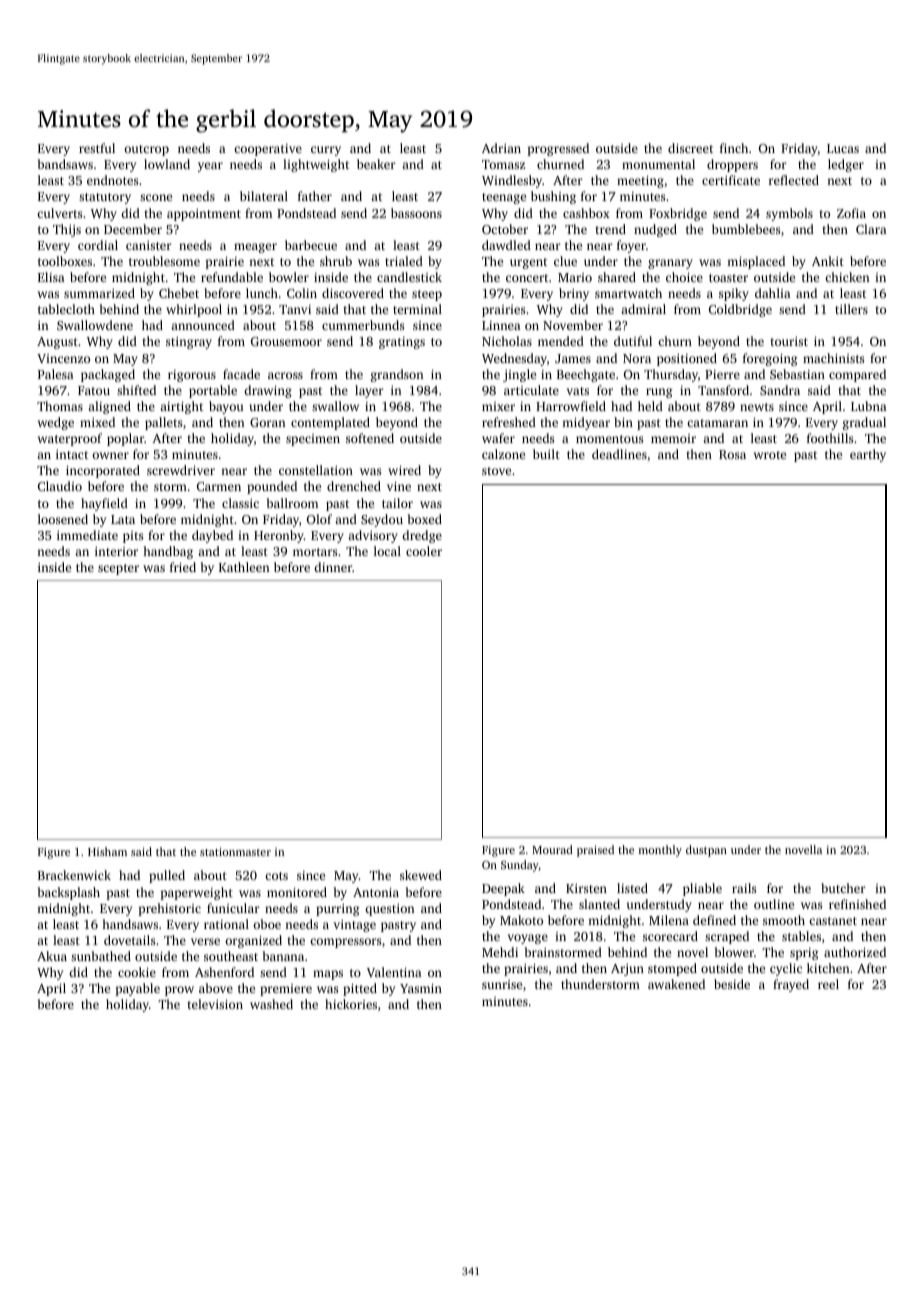 The height and width of the screenshot is (1308, 924). Describe the element at coordinates (732, 454) in the screenshot. I see `Rosa` at that location.
